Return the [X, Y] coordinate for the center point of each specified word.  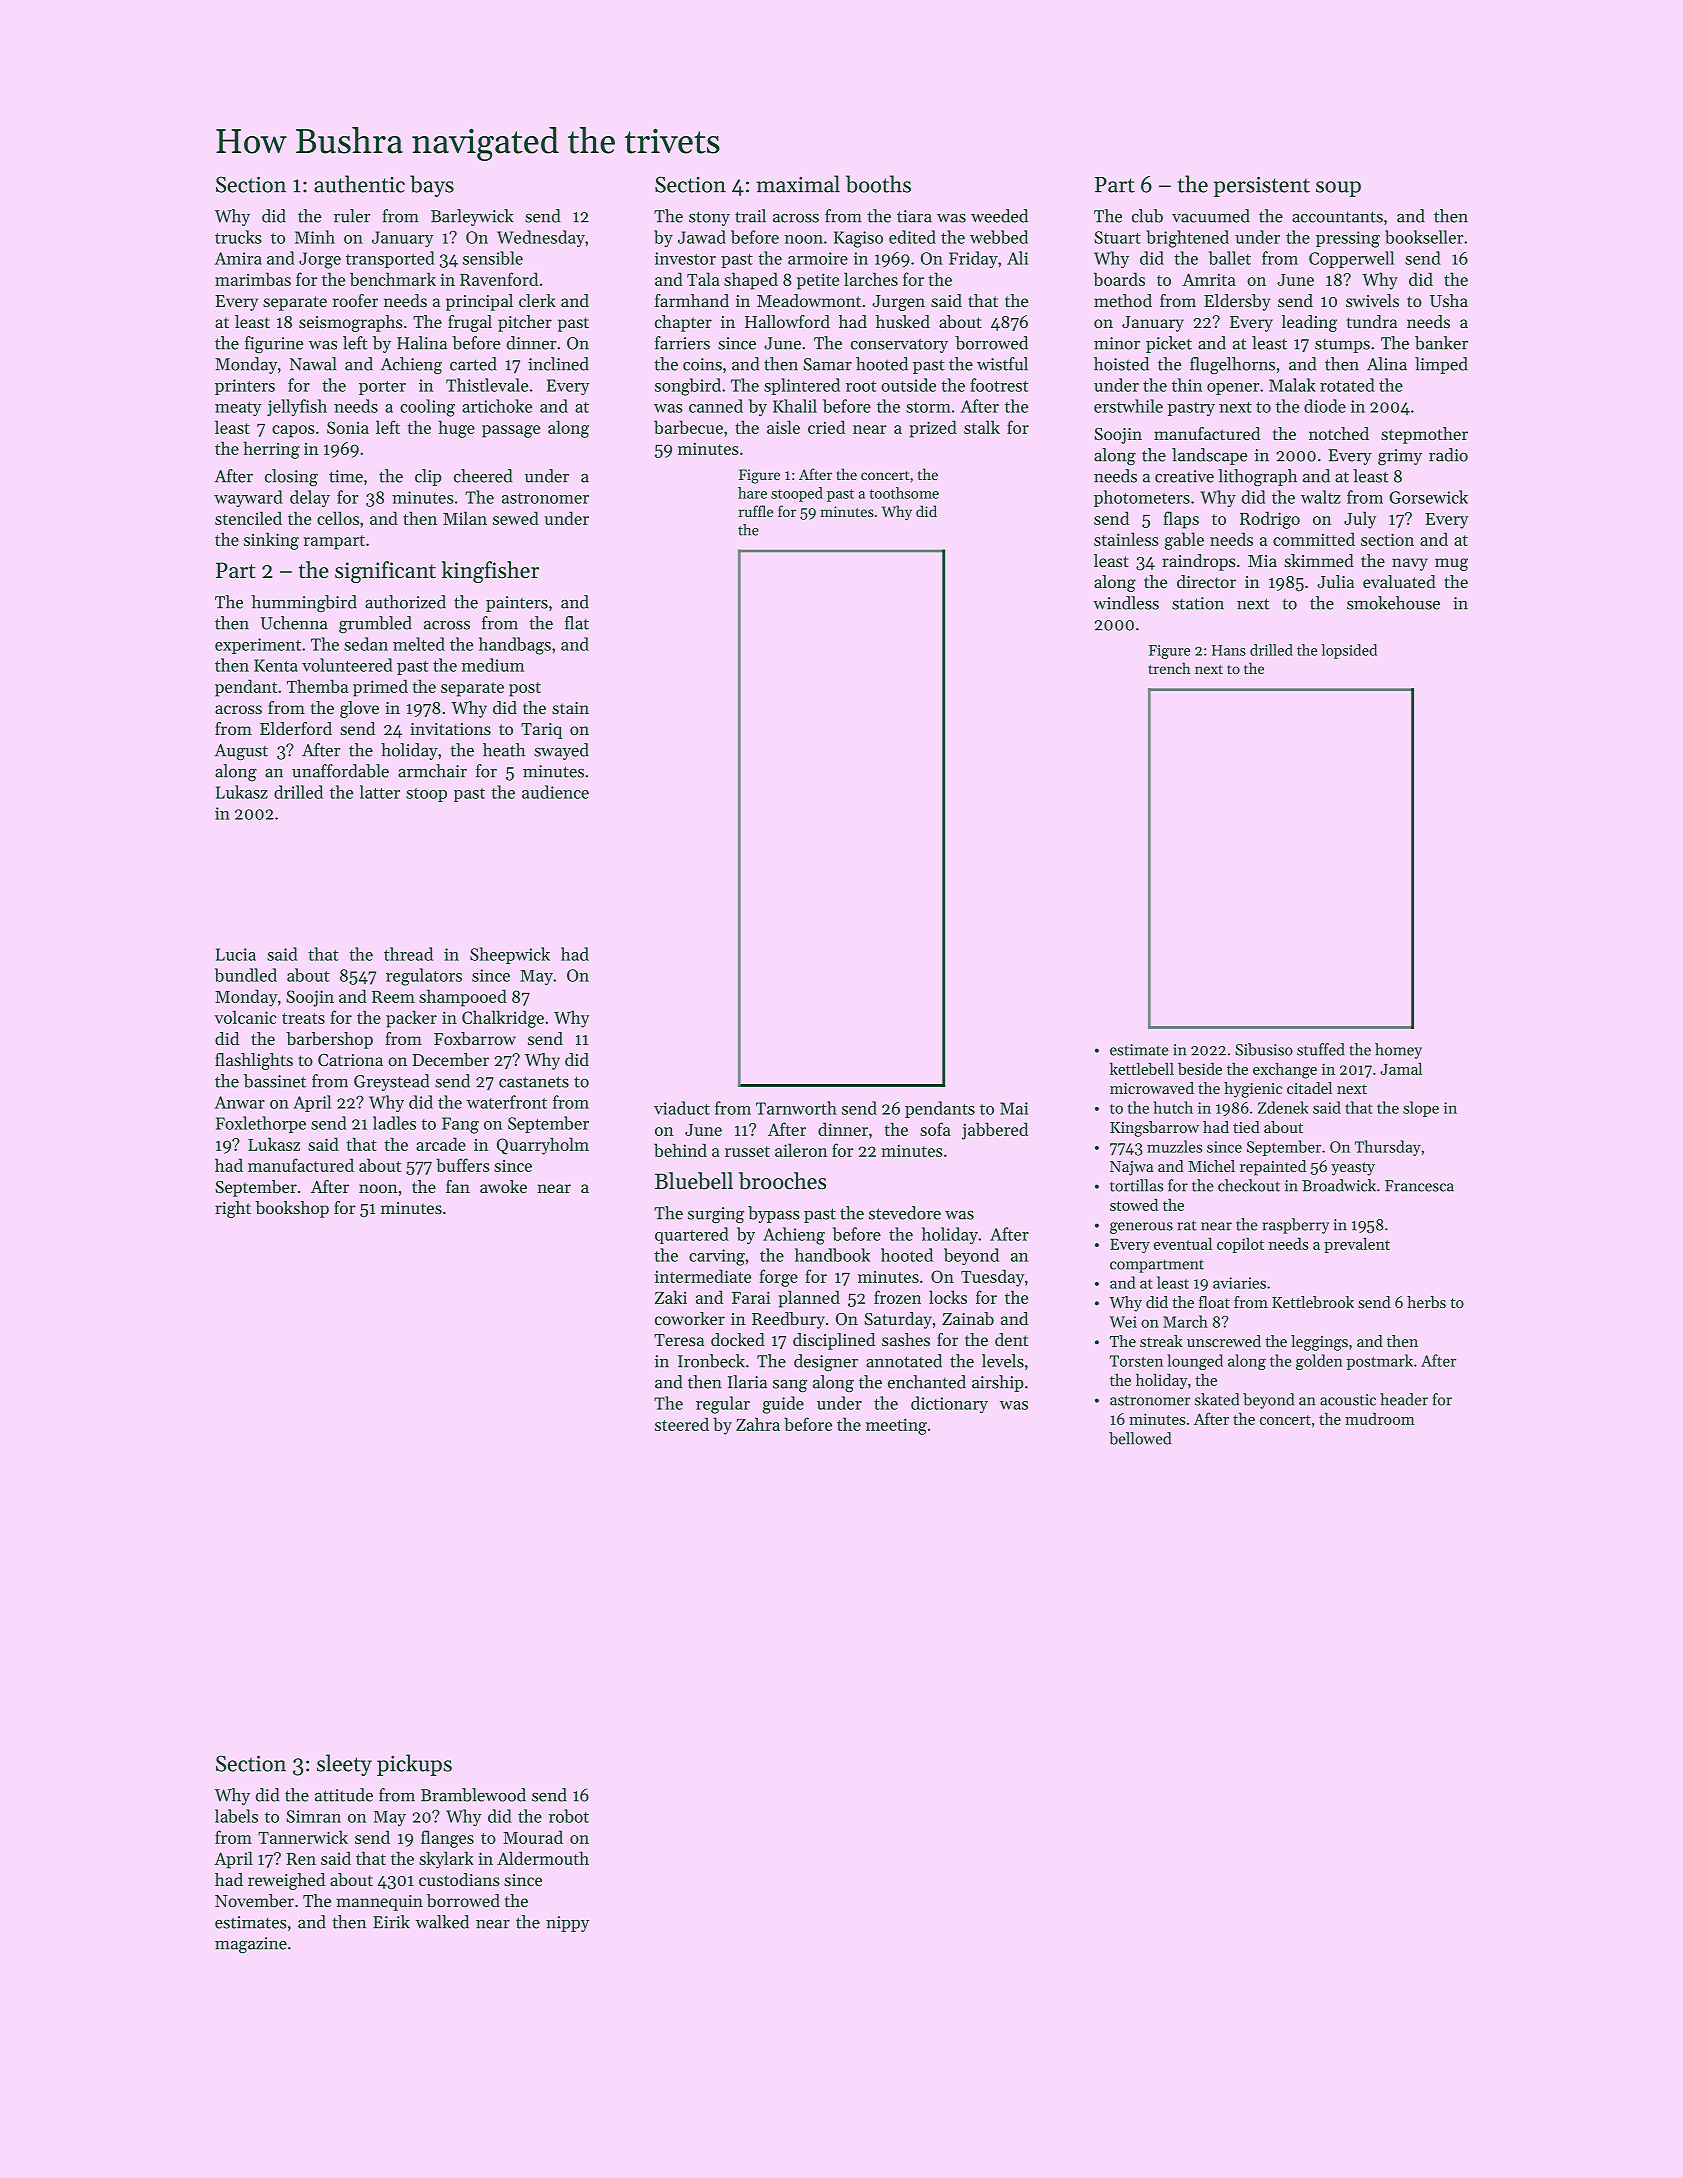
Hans [1229, 650]
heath [504, 750]
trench [1169, 668]
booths [878, 184]
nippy [567, 1924]
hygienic [1253, 1090]
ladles [394, 1123]
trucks [238, 237]
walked [442, 1922]
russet [747, 1151]
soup [1338, 189]
